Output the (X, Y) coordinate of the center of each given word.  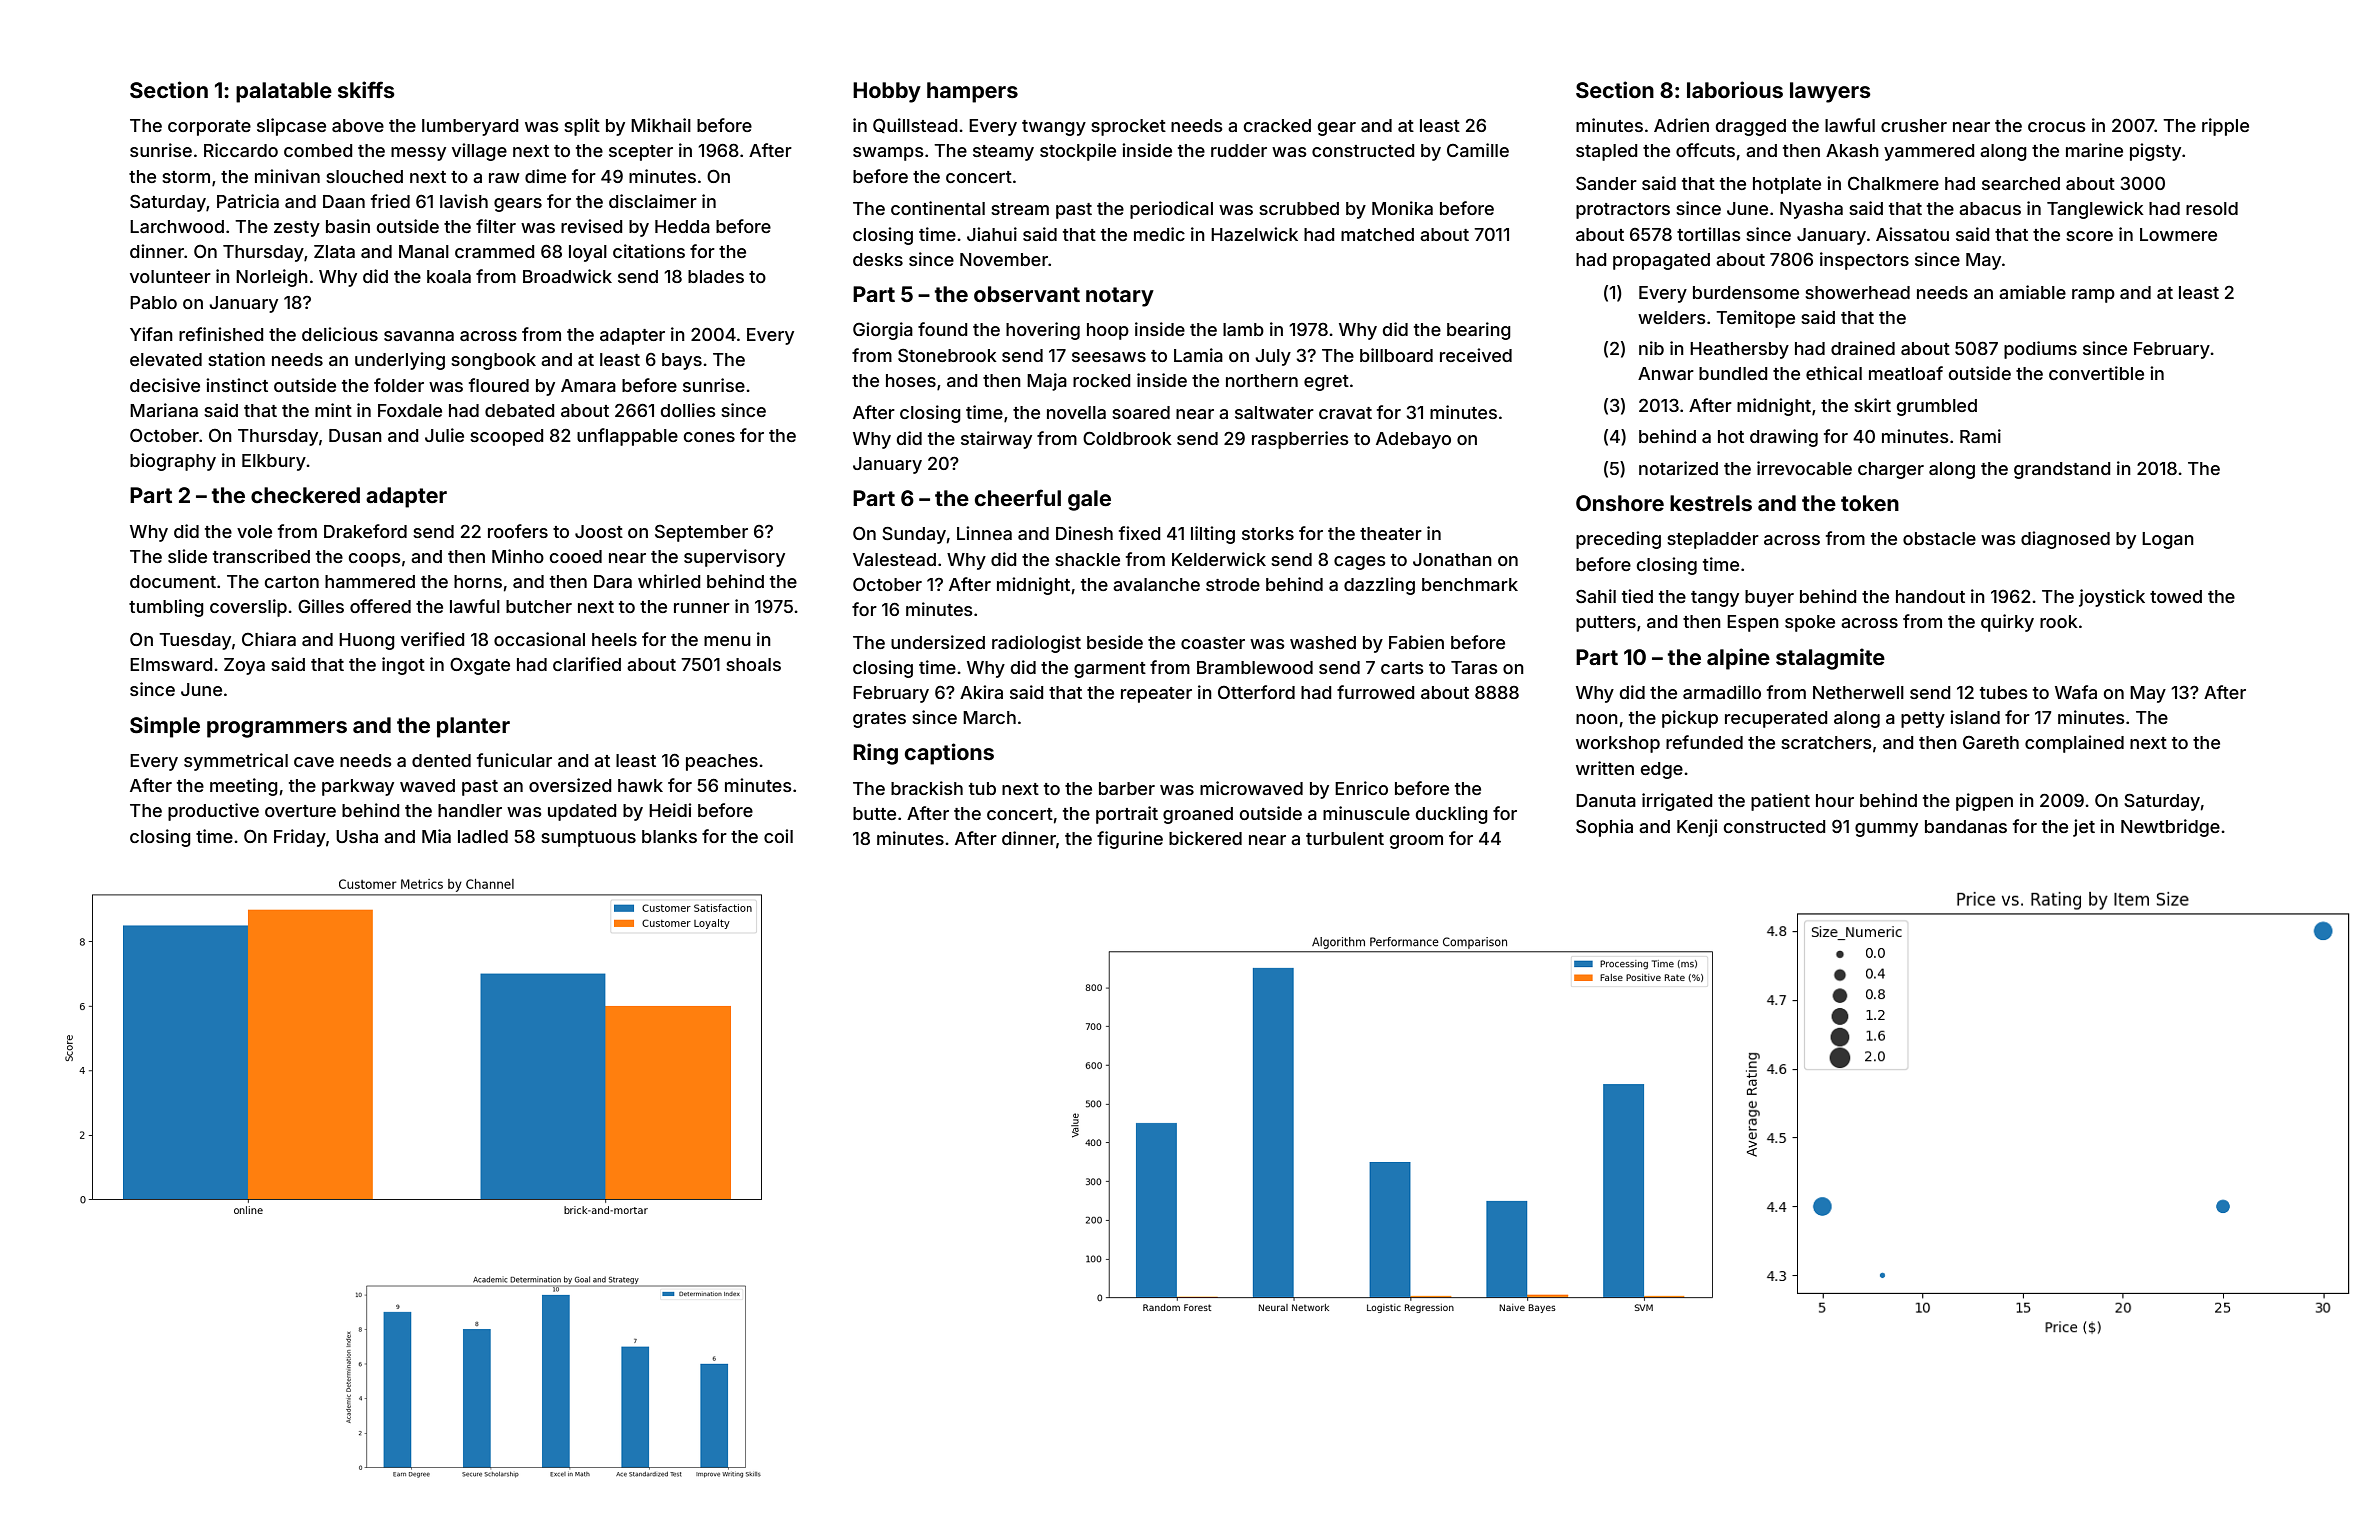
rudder (1239, 150)
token (1870, 503)
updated (582, 812)
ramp (2093, 296)
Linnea (984, 533)
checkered (305, 495)
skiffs (366, 89)
